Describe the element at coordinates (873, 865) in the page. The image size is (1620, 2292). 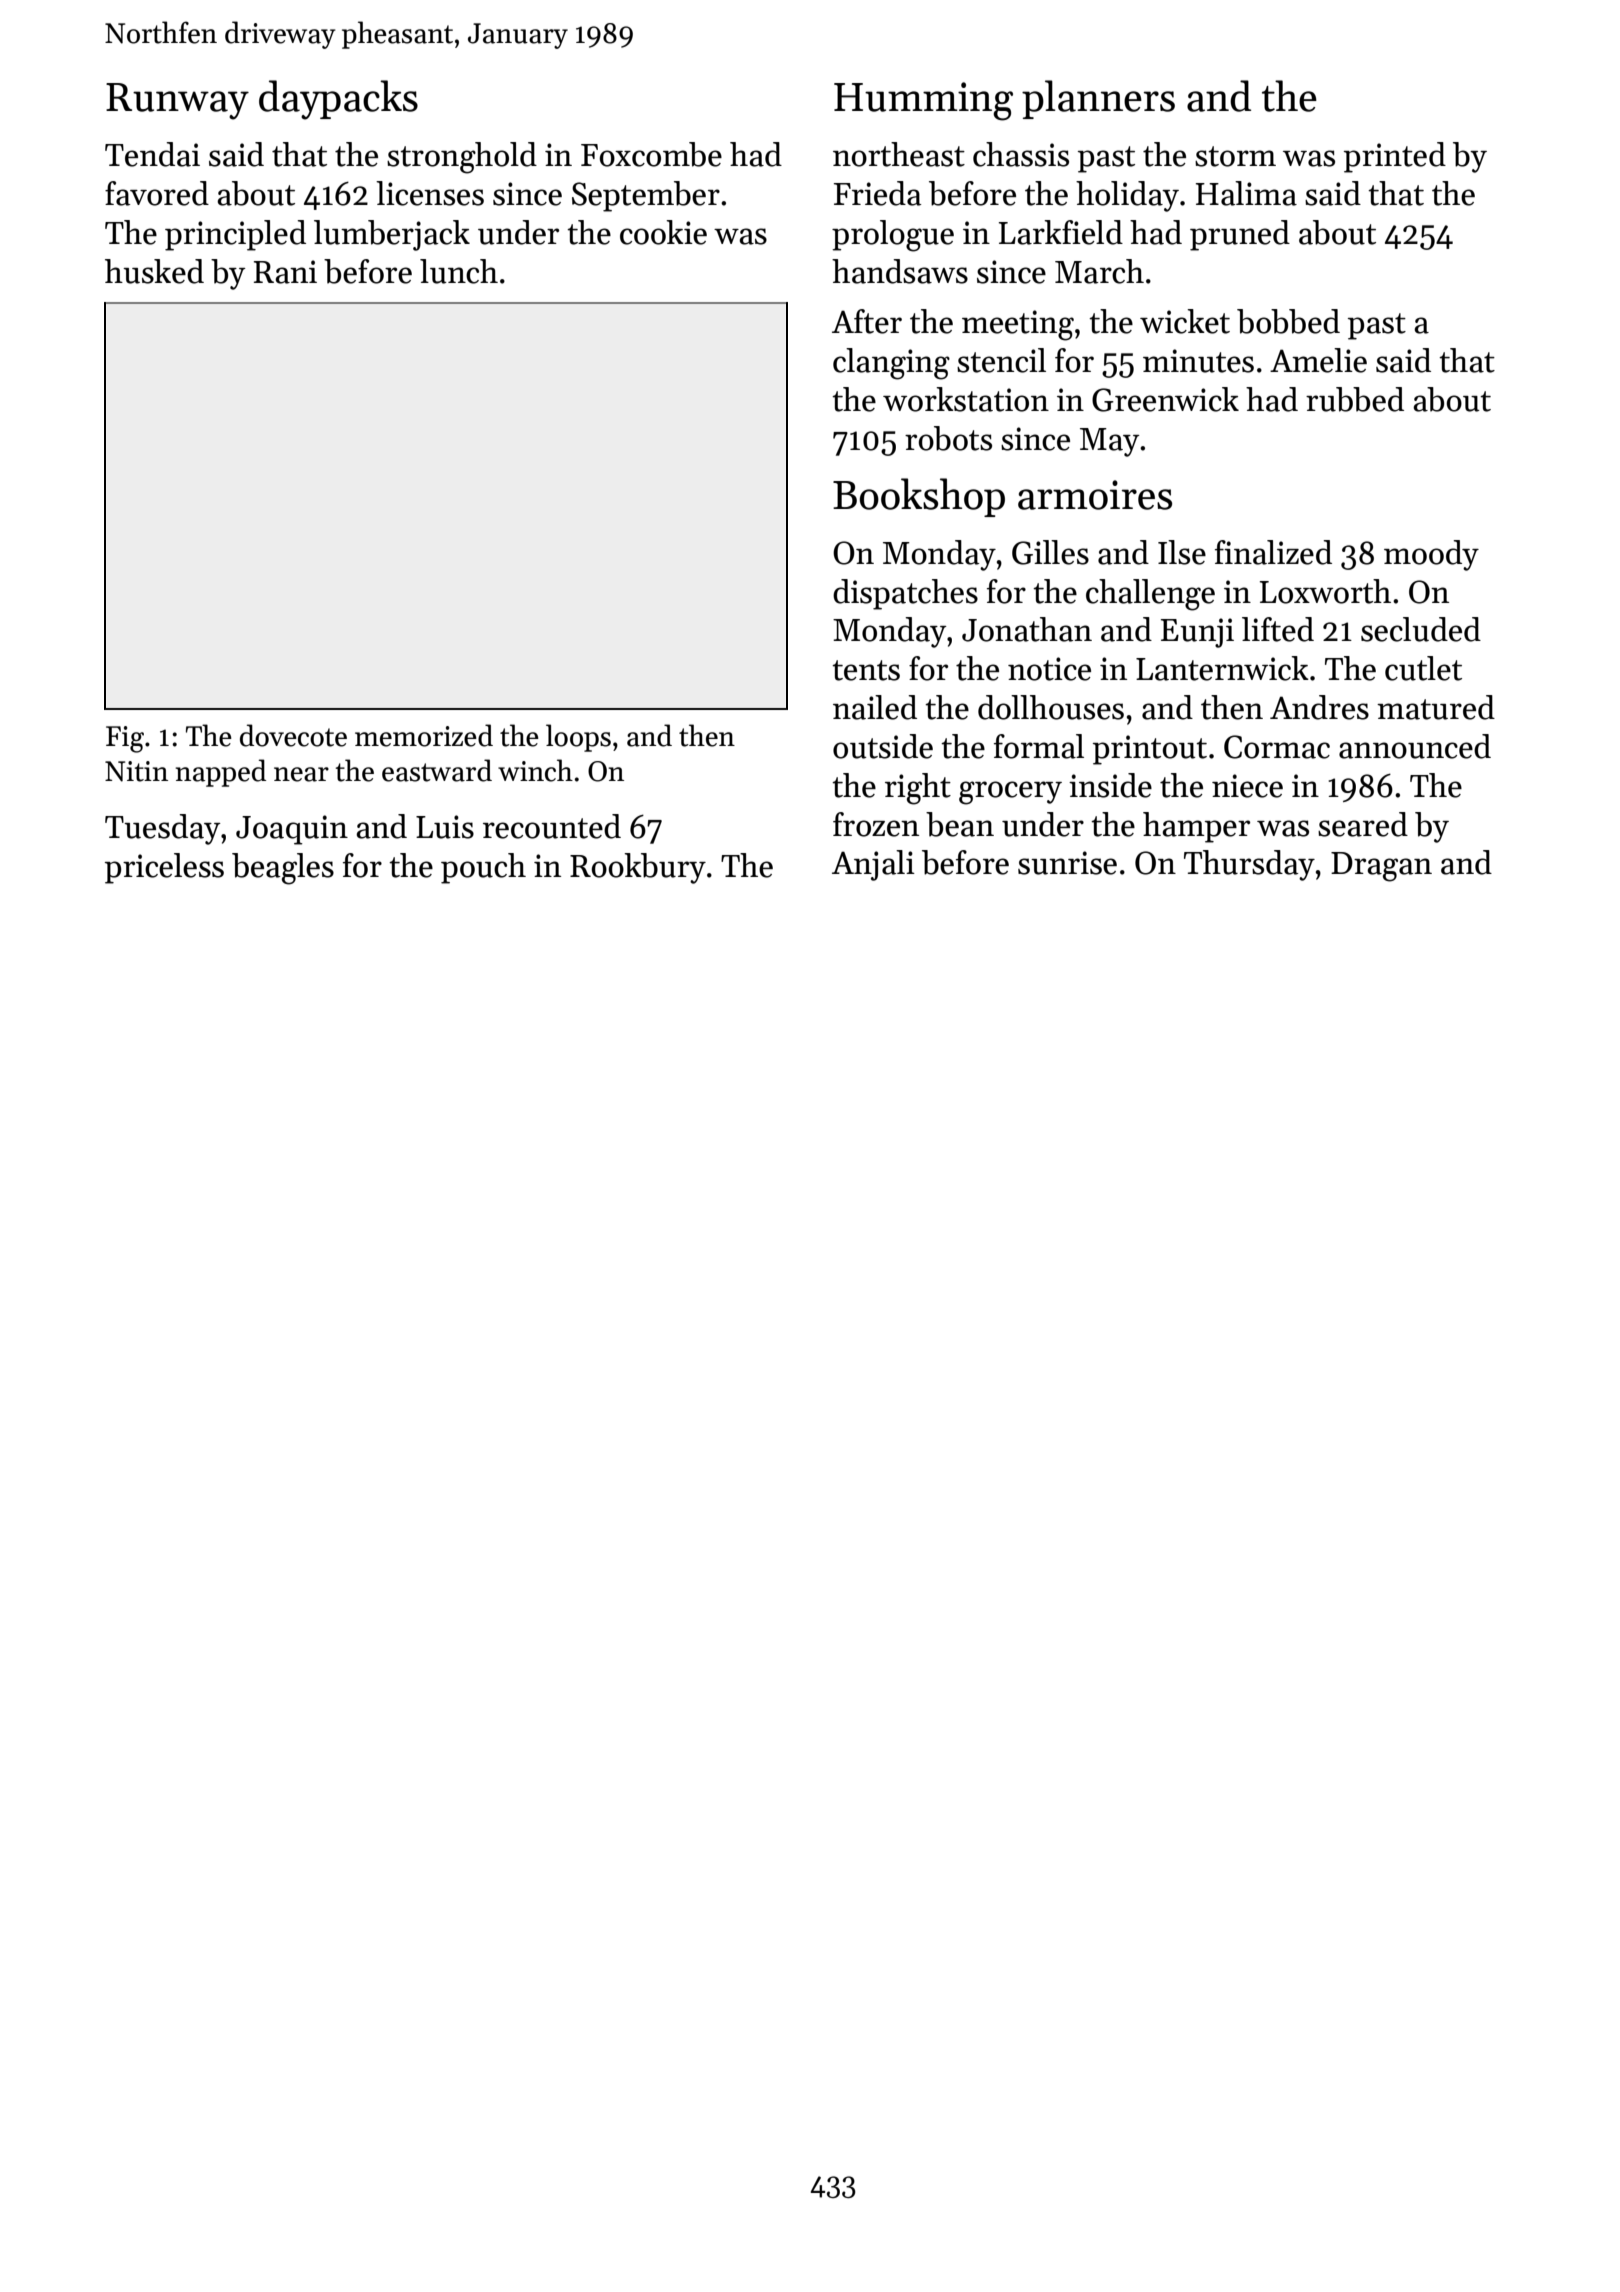
I see `Anjali` at that location.
